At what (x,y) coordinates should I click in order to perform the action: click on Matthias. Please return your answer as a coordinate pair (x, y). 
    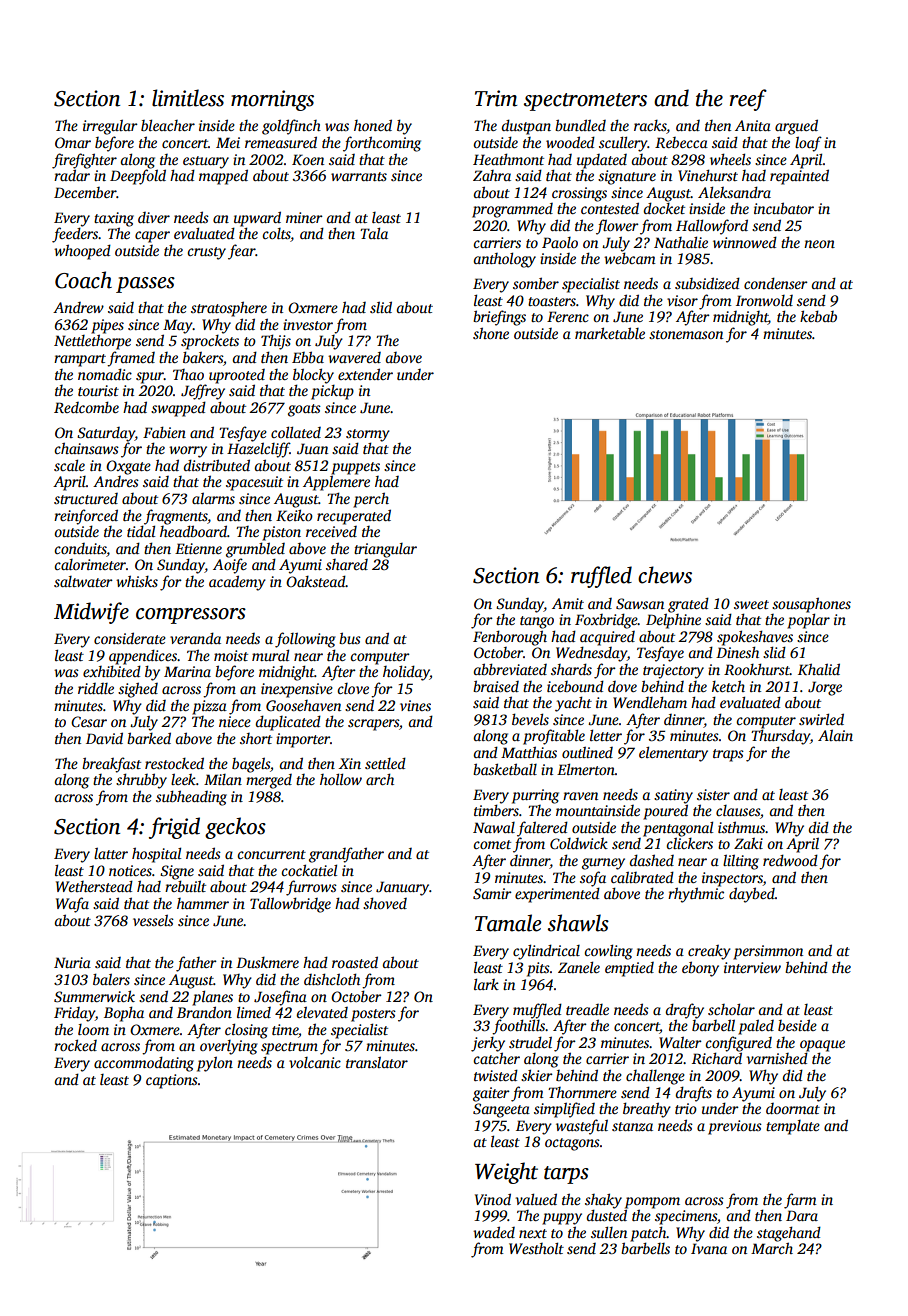
    Looking at the image, I should click on (529, 752).
